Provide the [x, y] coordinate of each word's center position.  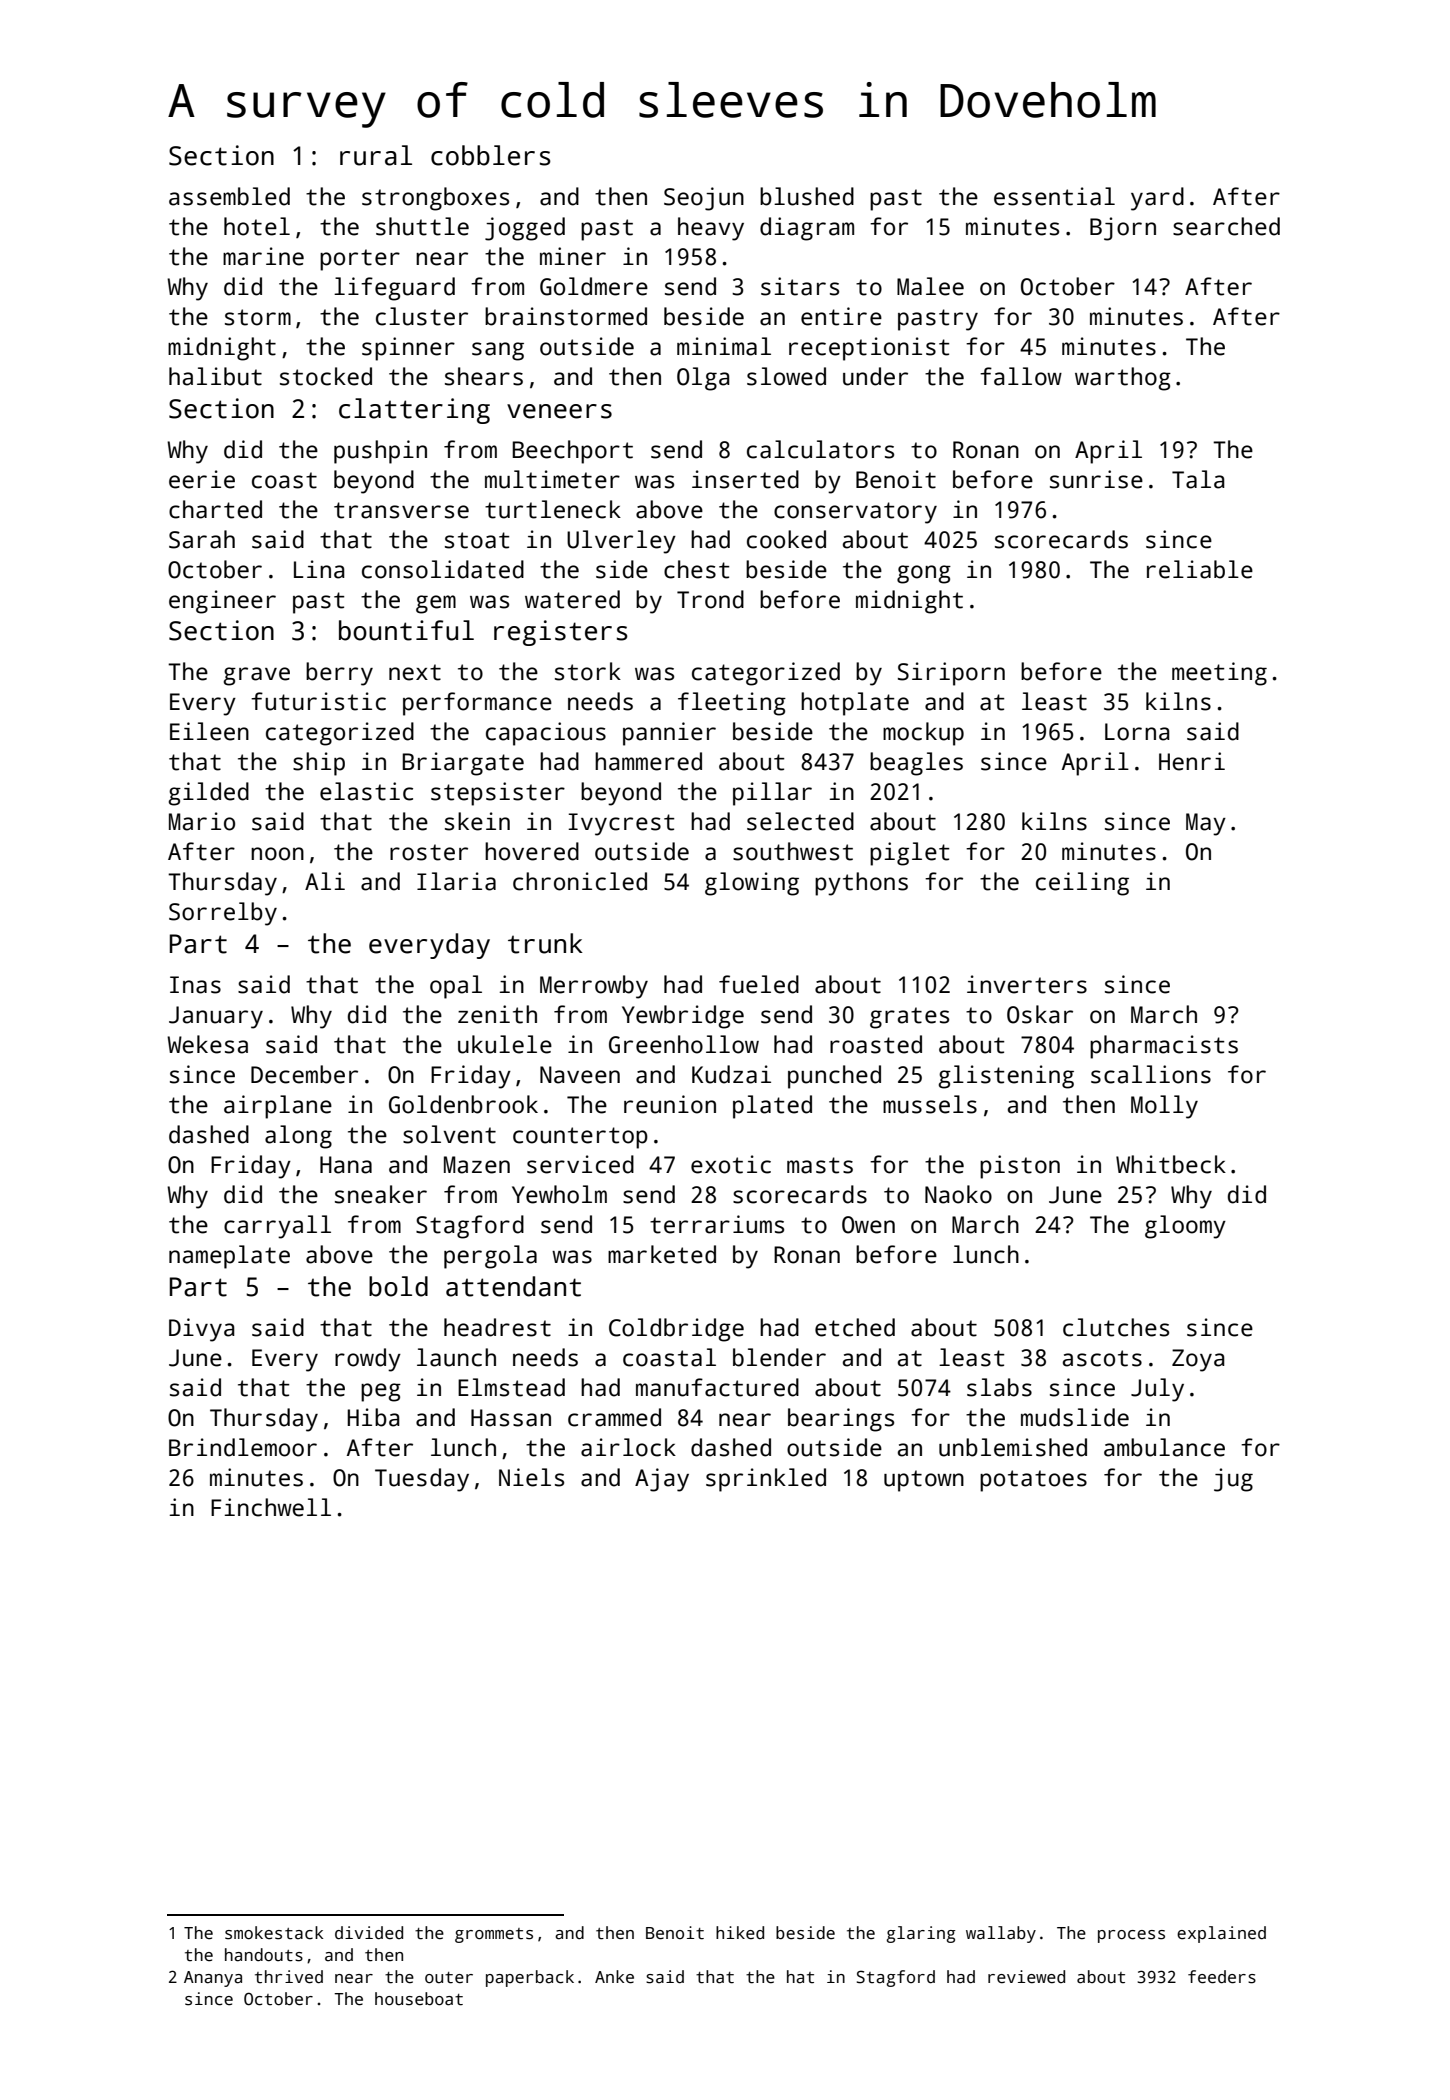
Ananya [213, 1979]
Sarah [202, 539]
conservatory [855, 513]
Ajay [662, 1480]
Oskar [1040, 1014]
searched [1226, 226]
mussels [930, 1104]
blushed [807, 196]
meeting [1219, 674]
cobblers [491, 155]
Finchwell [271, 1507]
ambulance [1164, 1447]
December [304, 1074]
